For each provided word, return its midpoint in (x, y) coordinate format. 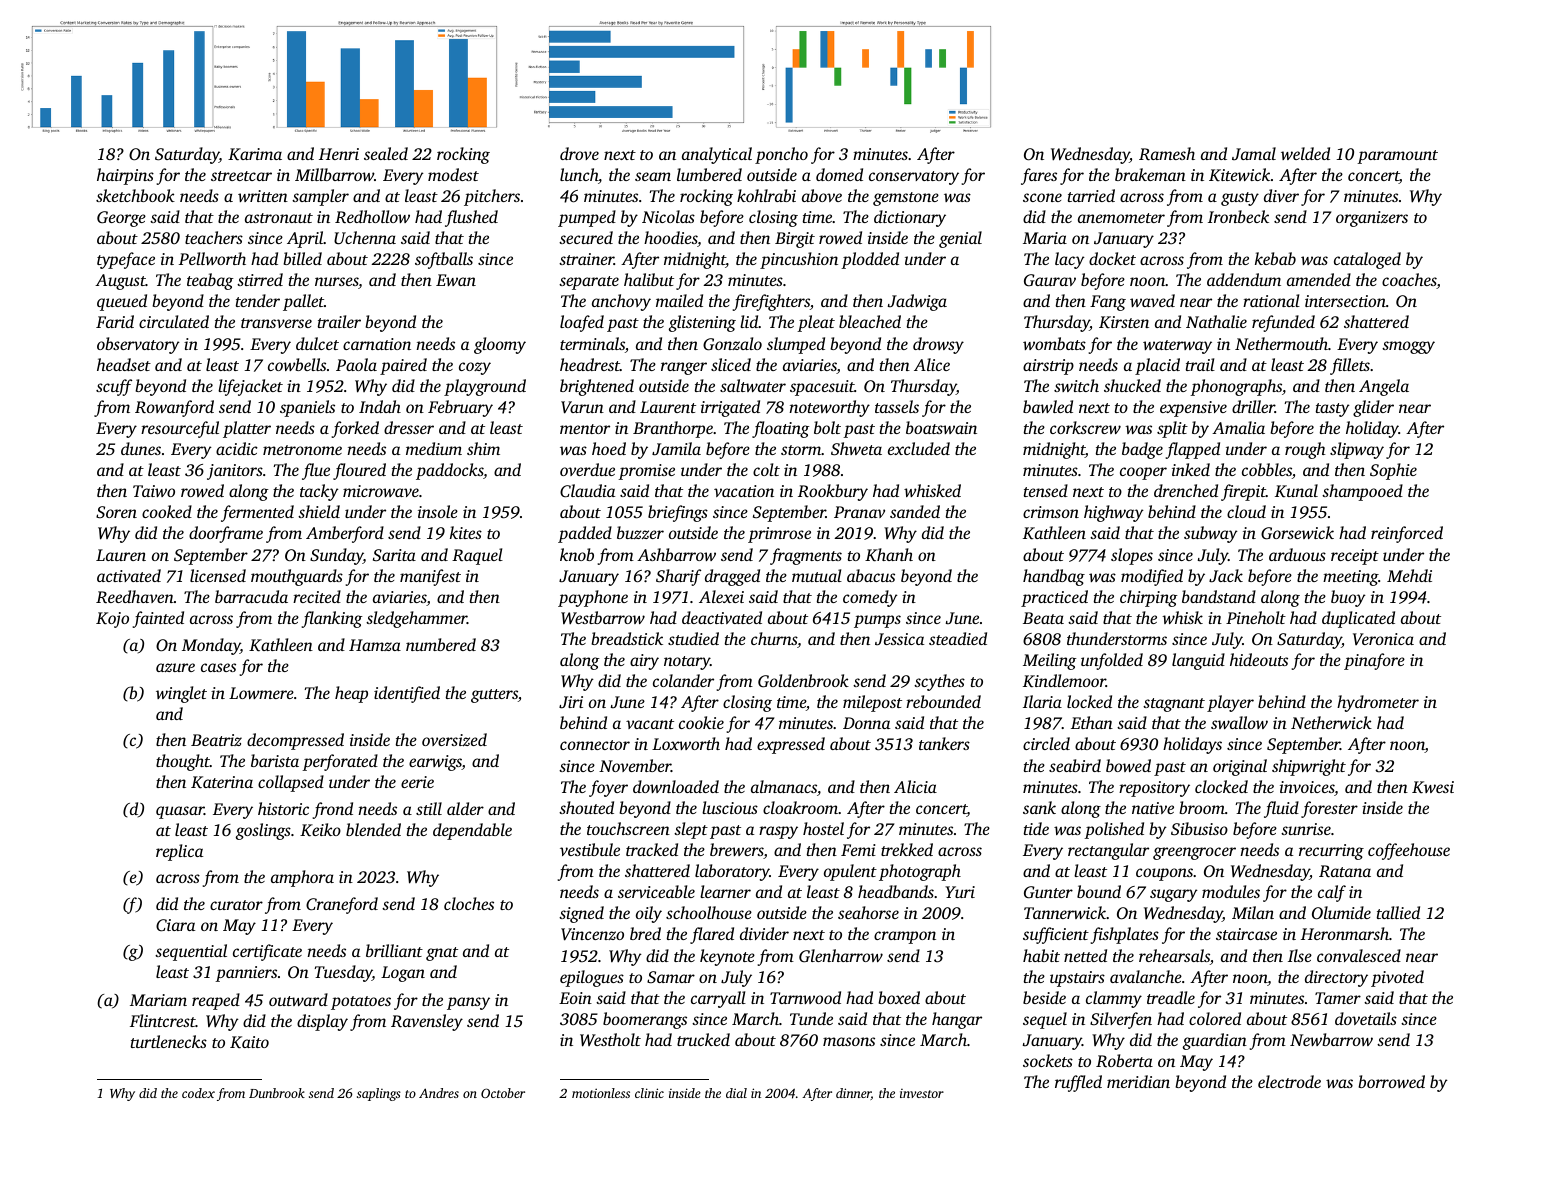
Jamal (1254, 153)
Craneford (342, 905)
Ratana (1345, 871)
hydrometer (1378, 703)
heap (351, 694)
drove (579, 153)
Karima (255, 154)
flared (712, 935)
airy (644, 662)
